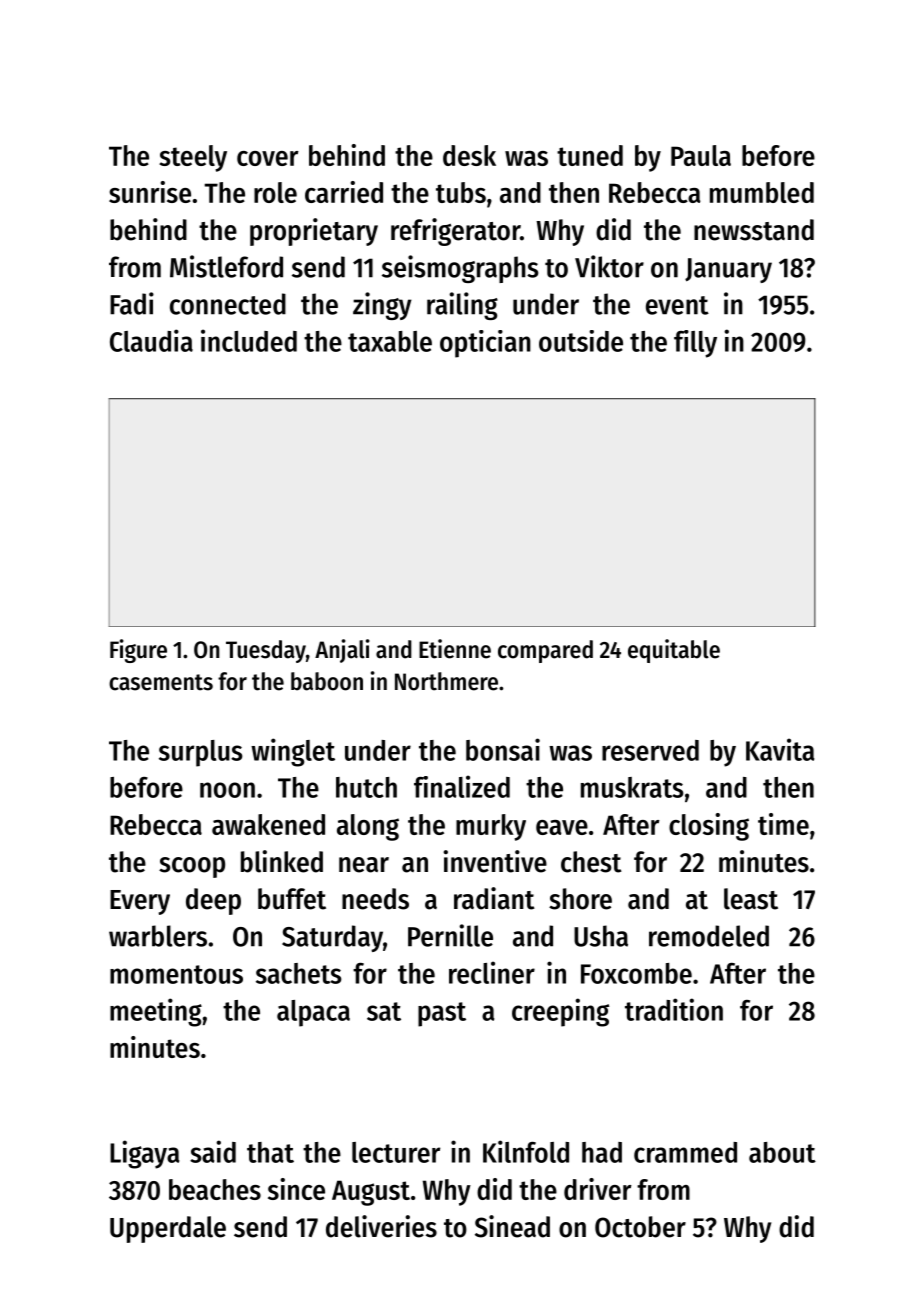 The width and height of the screenshot is (924, 1311). Describe the element at coordinates (327, 681) in the screenshot. I see `baboon` at that location.
